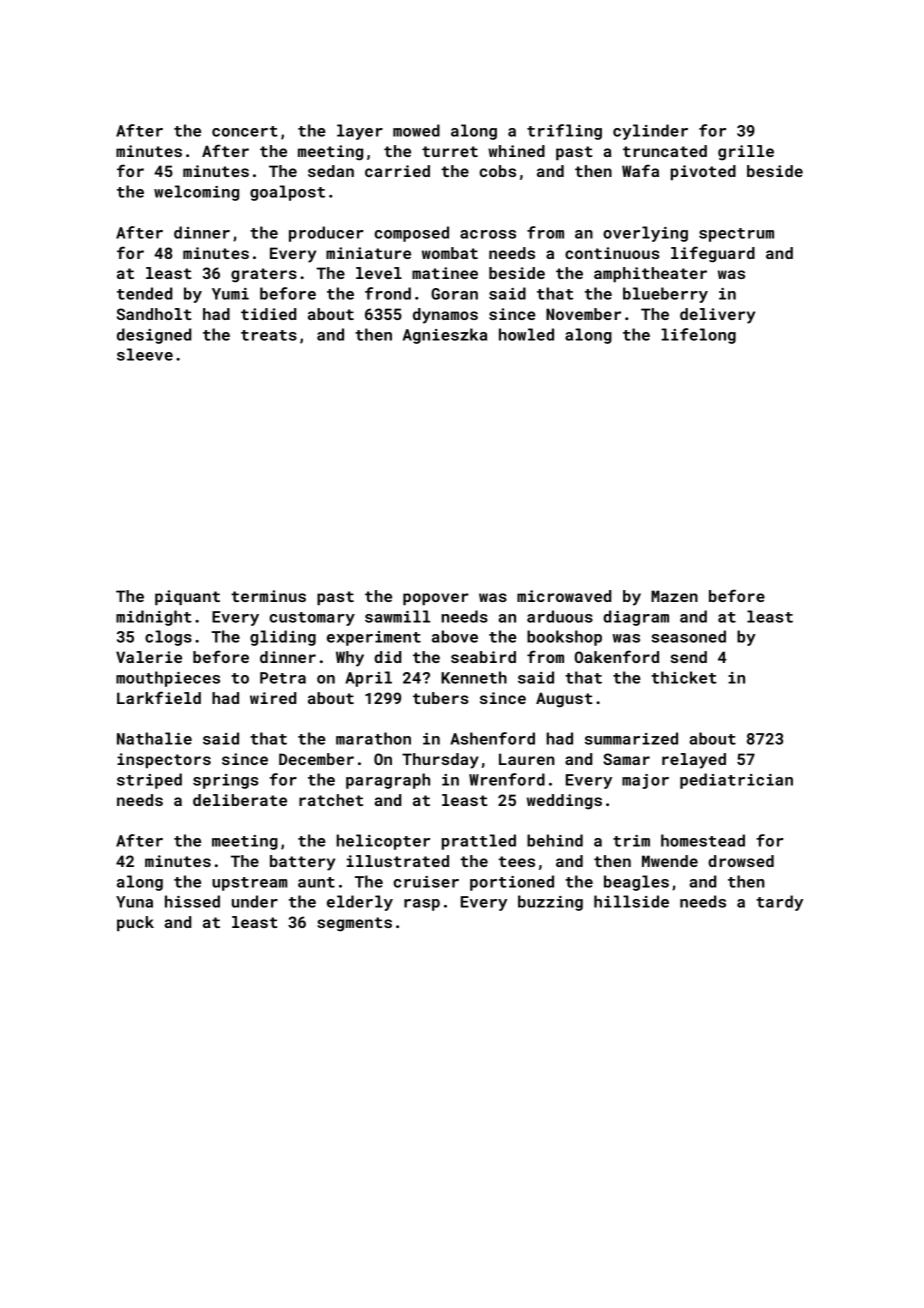 The height and width of the image is (1308, 924). I want to click on wombat, so click(450, 253).
